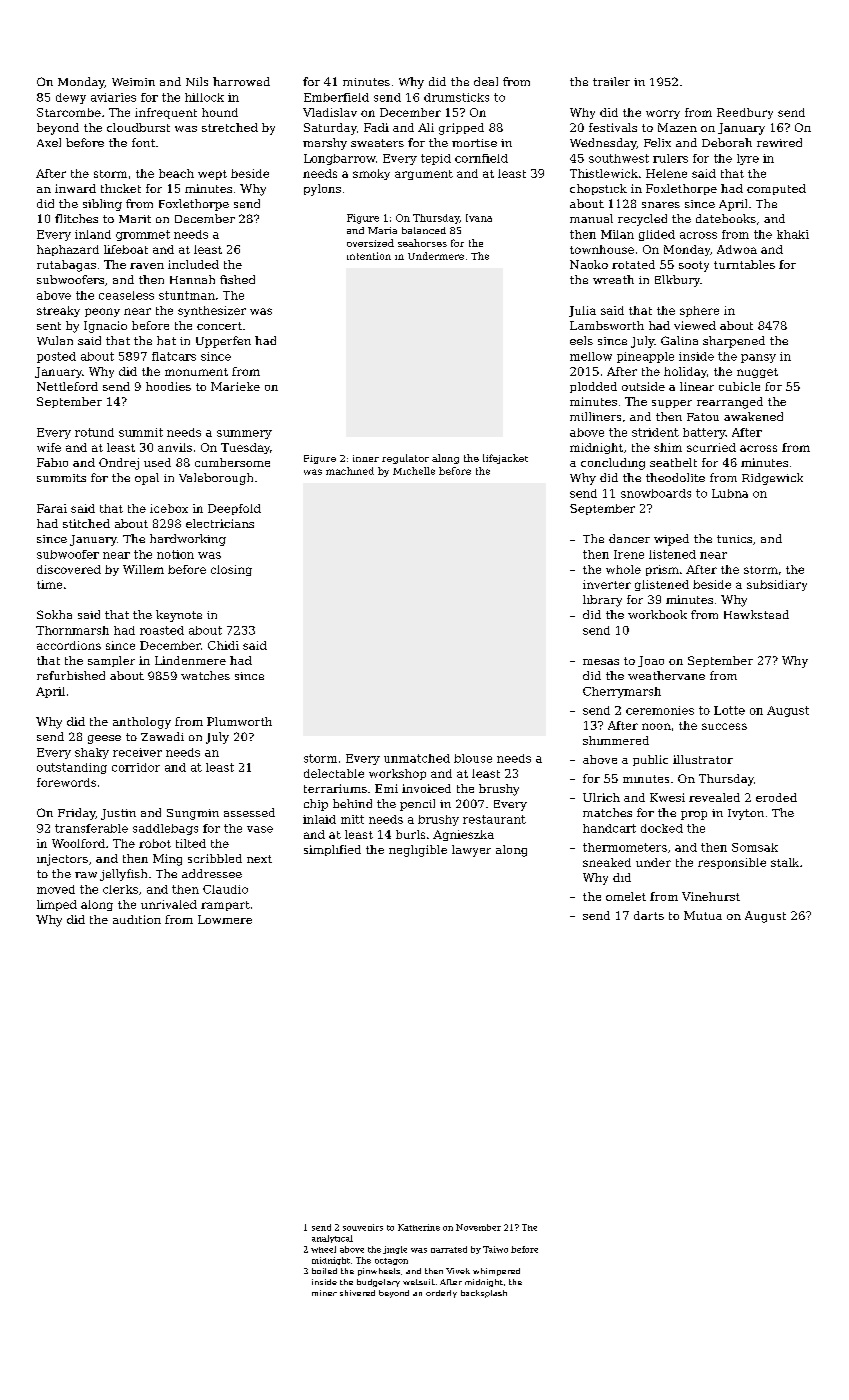 This document has height=1400, width=849. What do you see at coordinates (478, 1227) in the document?
I see `November` at bounding box center [478, 1227].
